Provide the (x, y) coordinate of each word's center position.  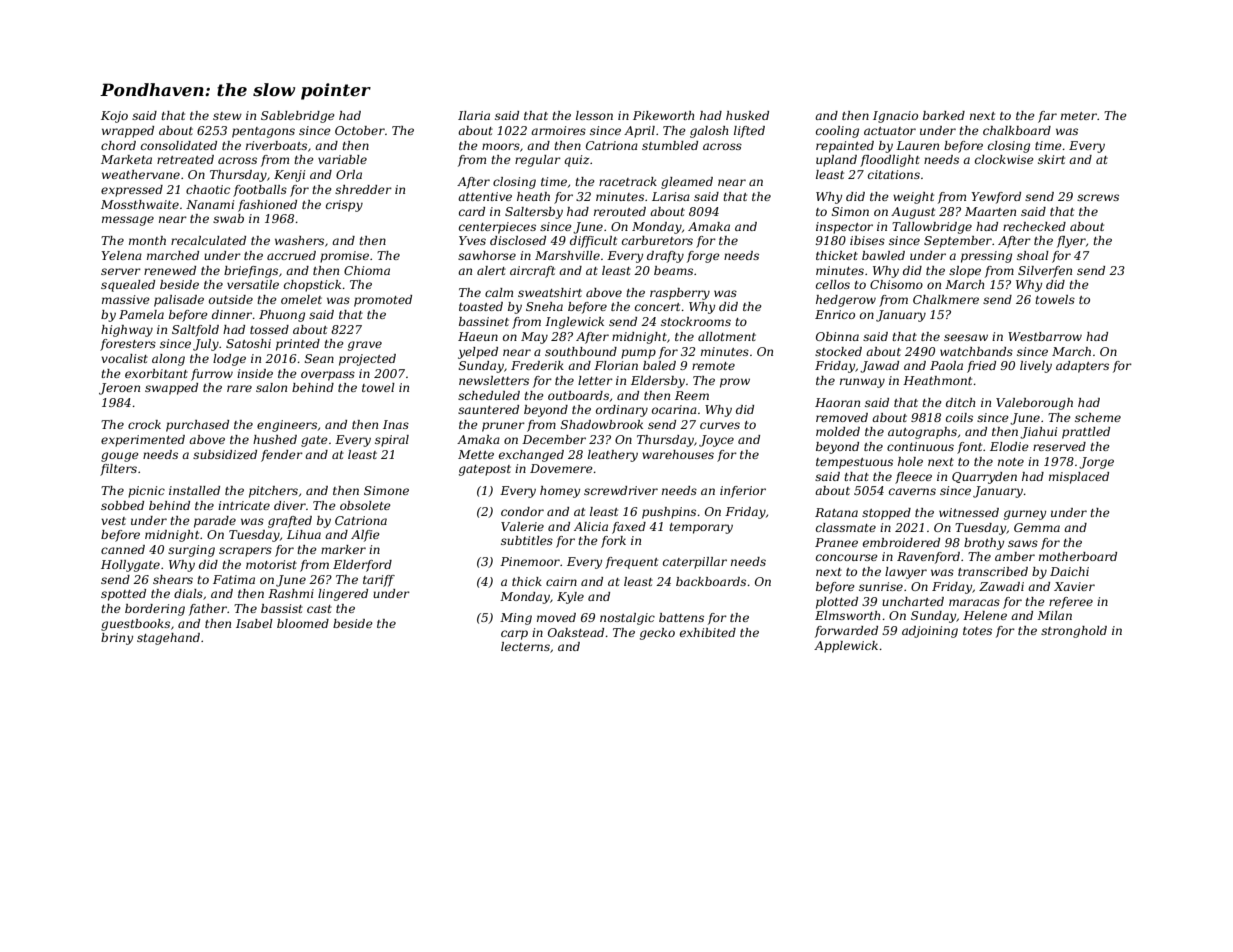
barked (944, 115)
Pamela (141, 314)
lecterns (525, 646)
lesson (594, 115)
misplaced (1079, 478)
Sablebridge (298, 117)
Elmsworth (847, 615)
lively (1036, 367)
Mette (476, 454)
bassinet (484, 321)
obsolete (365, 505)
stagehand (168, 639)
